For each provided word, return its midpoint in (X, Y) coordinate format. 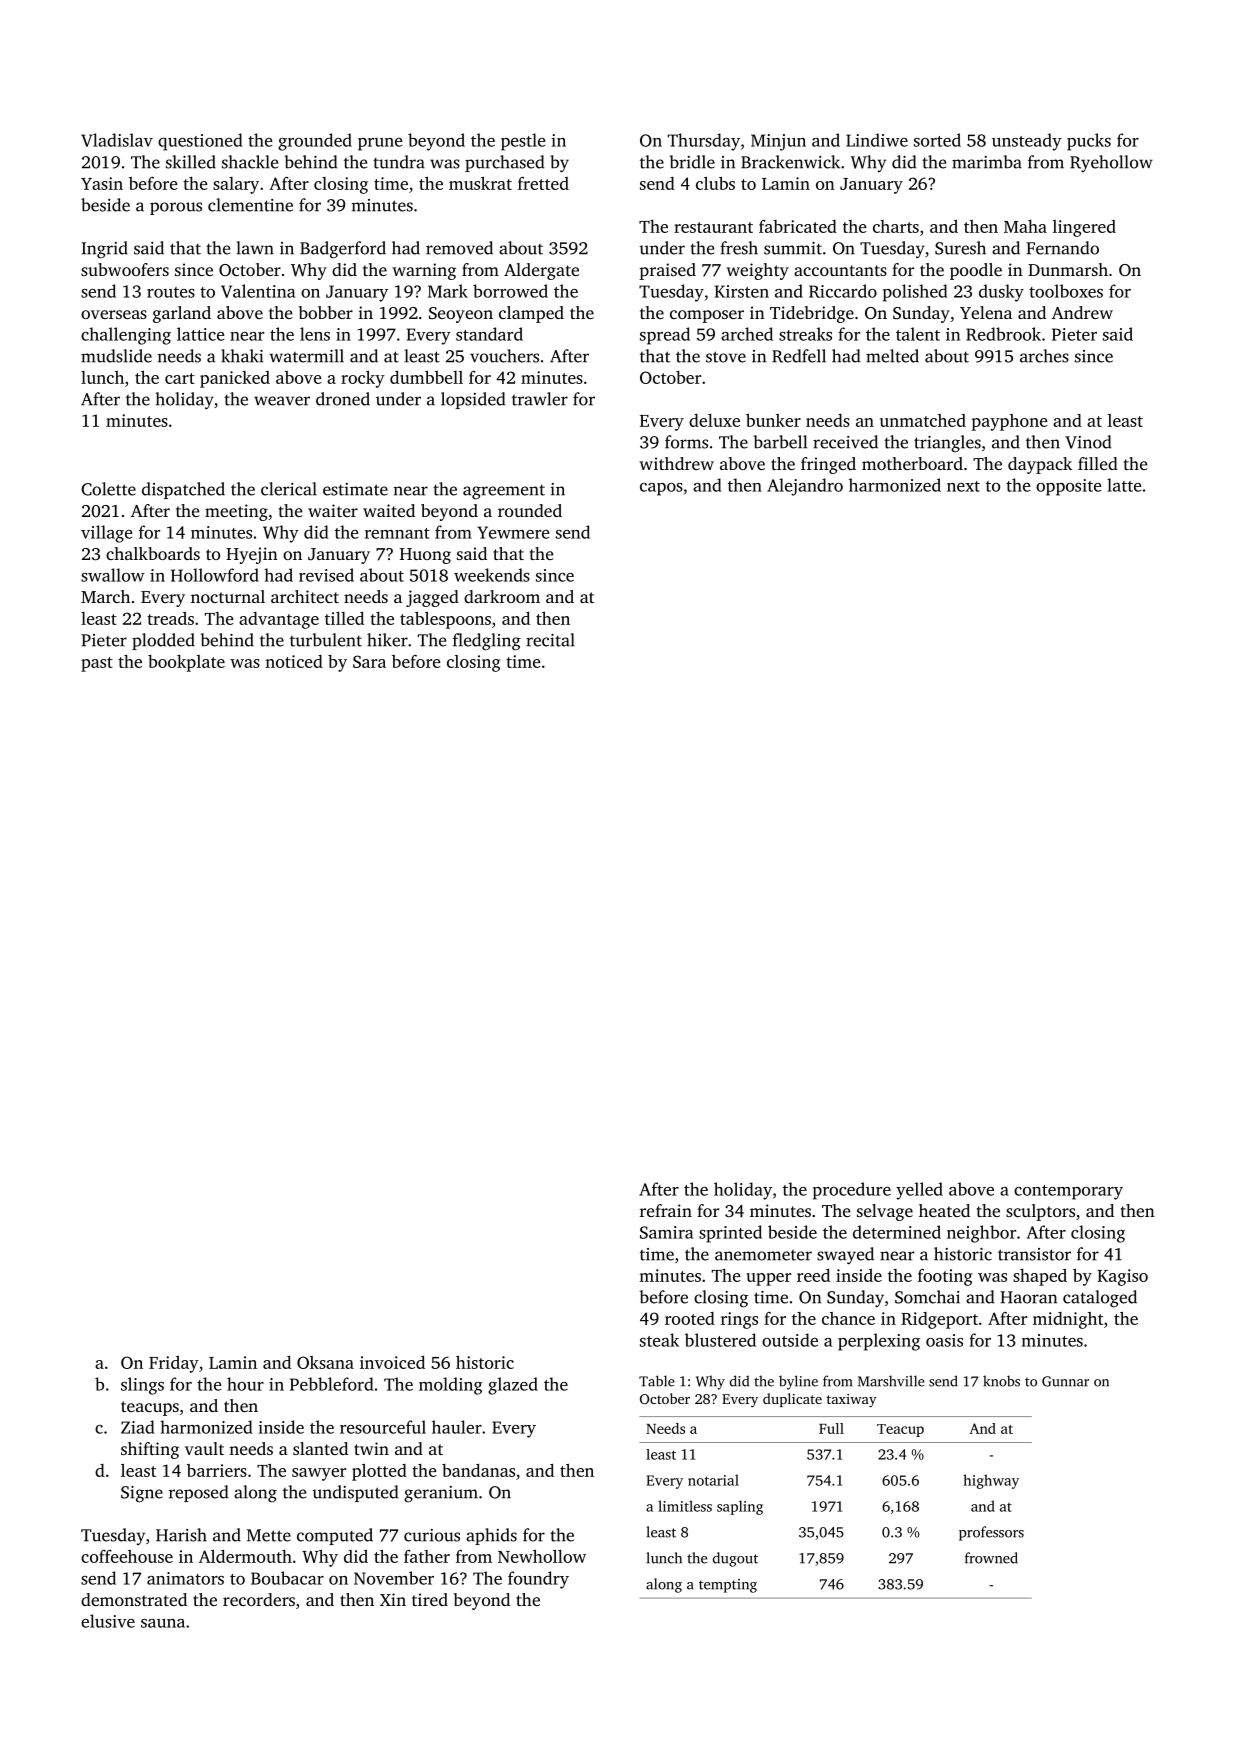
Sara (369, 661)
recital (550, 640)
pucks (1089, 142)
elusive (108, 1621)
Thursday (704, 142)
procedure (852, 1191)
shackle (250, 162)
